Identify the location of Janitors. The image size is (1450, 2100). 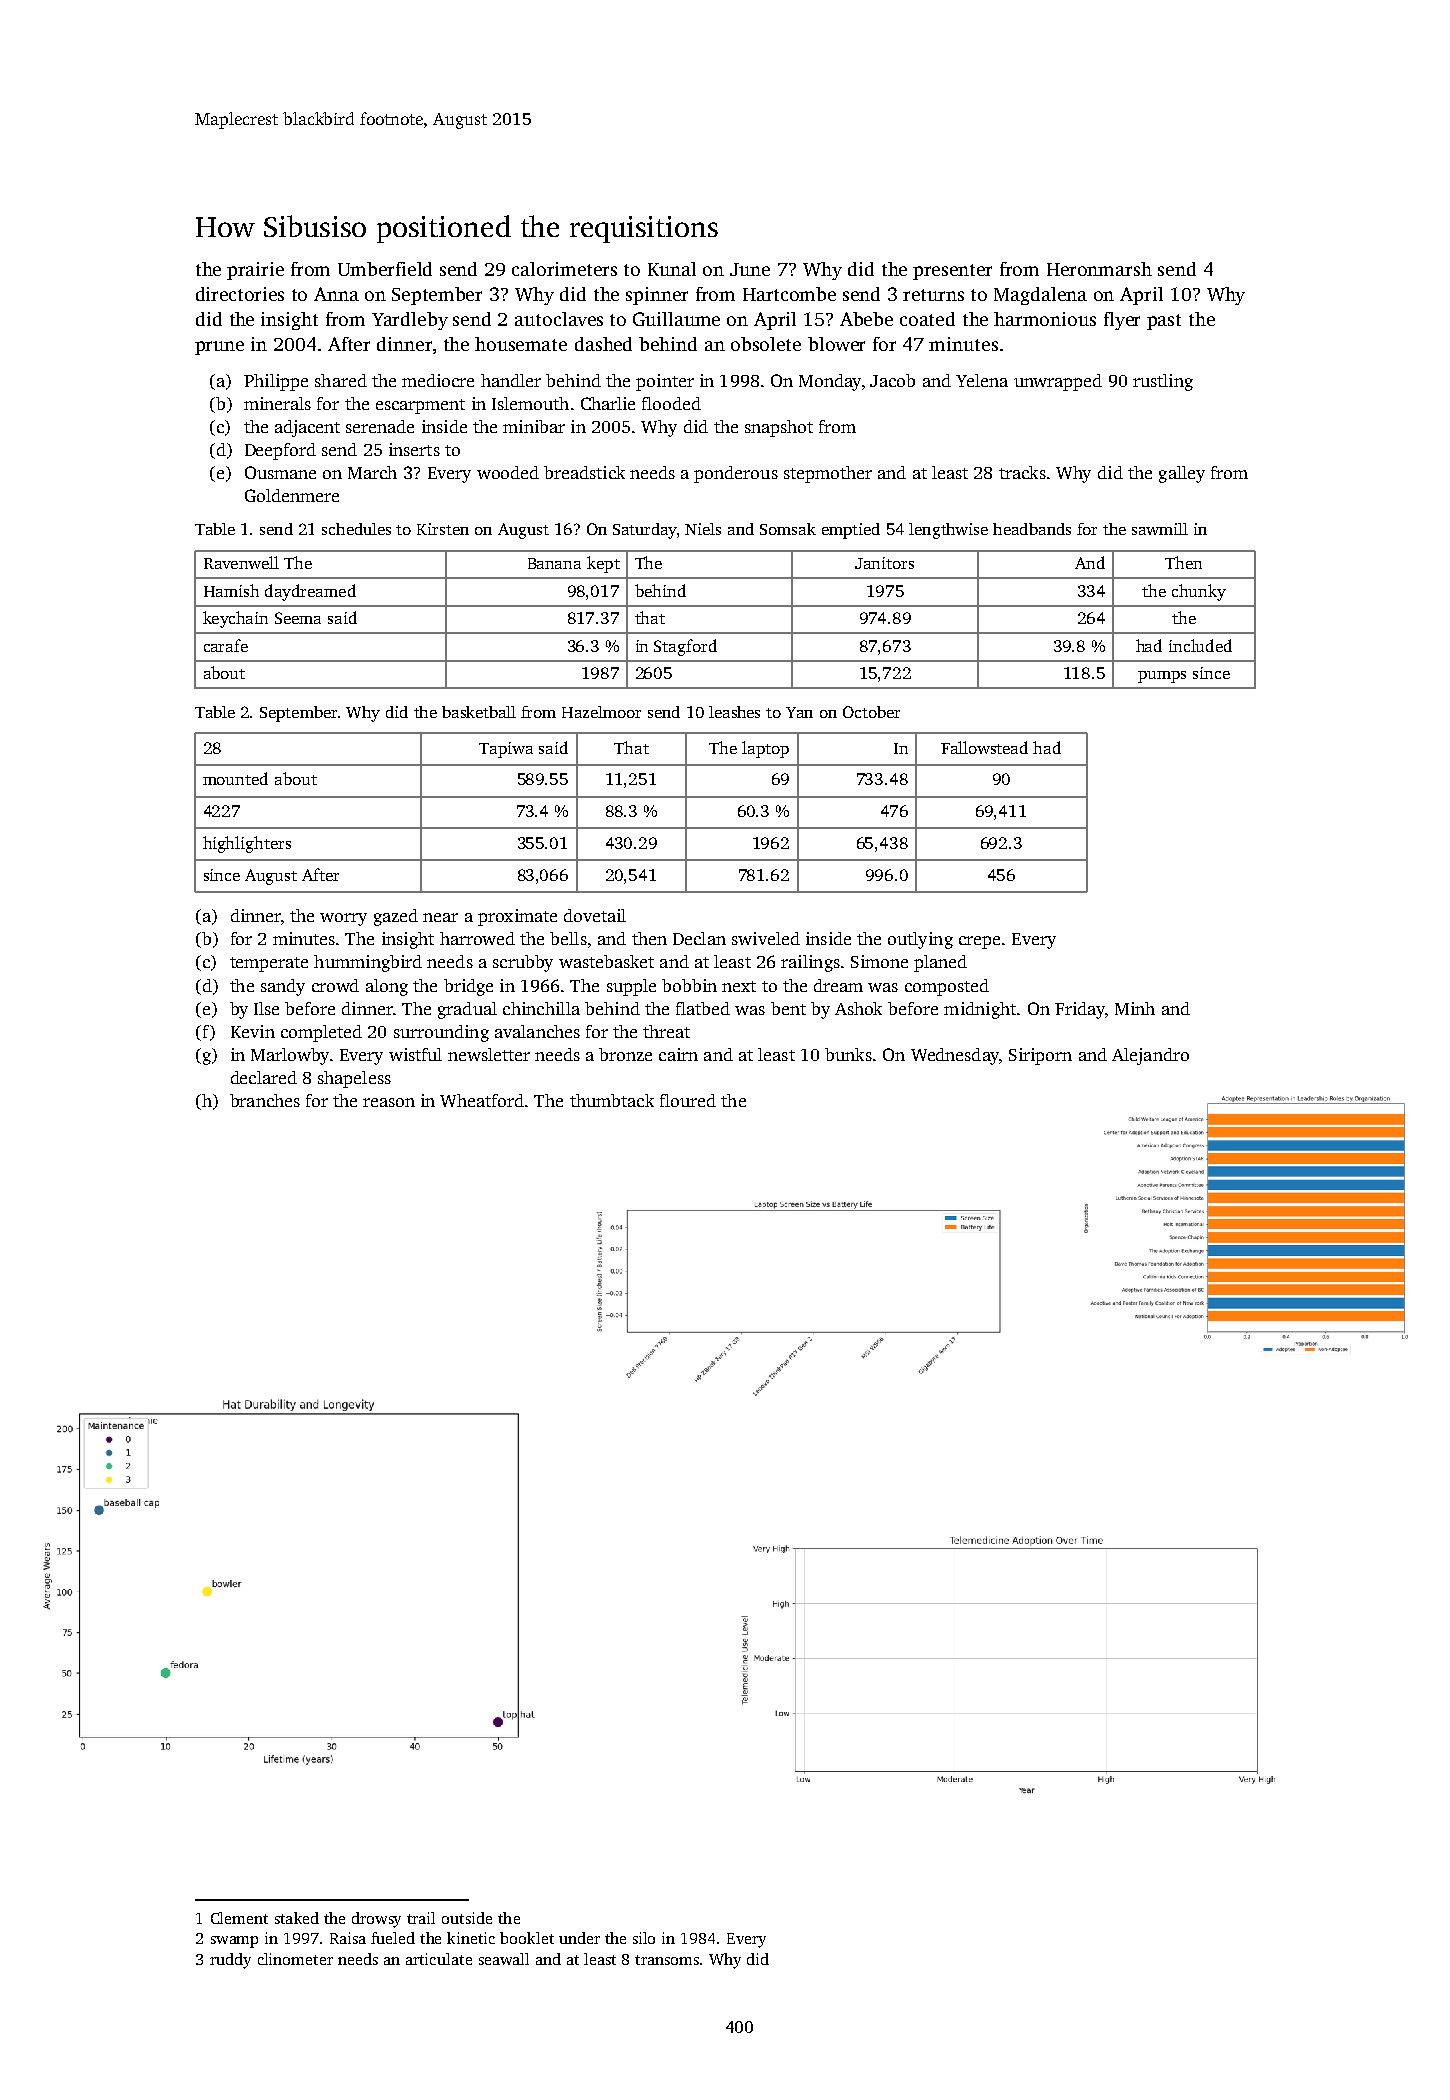
(884, 563).
